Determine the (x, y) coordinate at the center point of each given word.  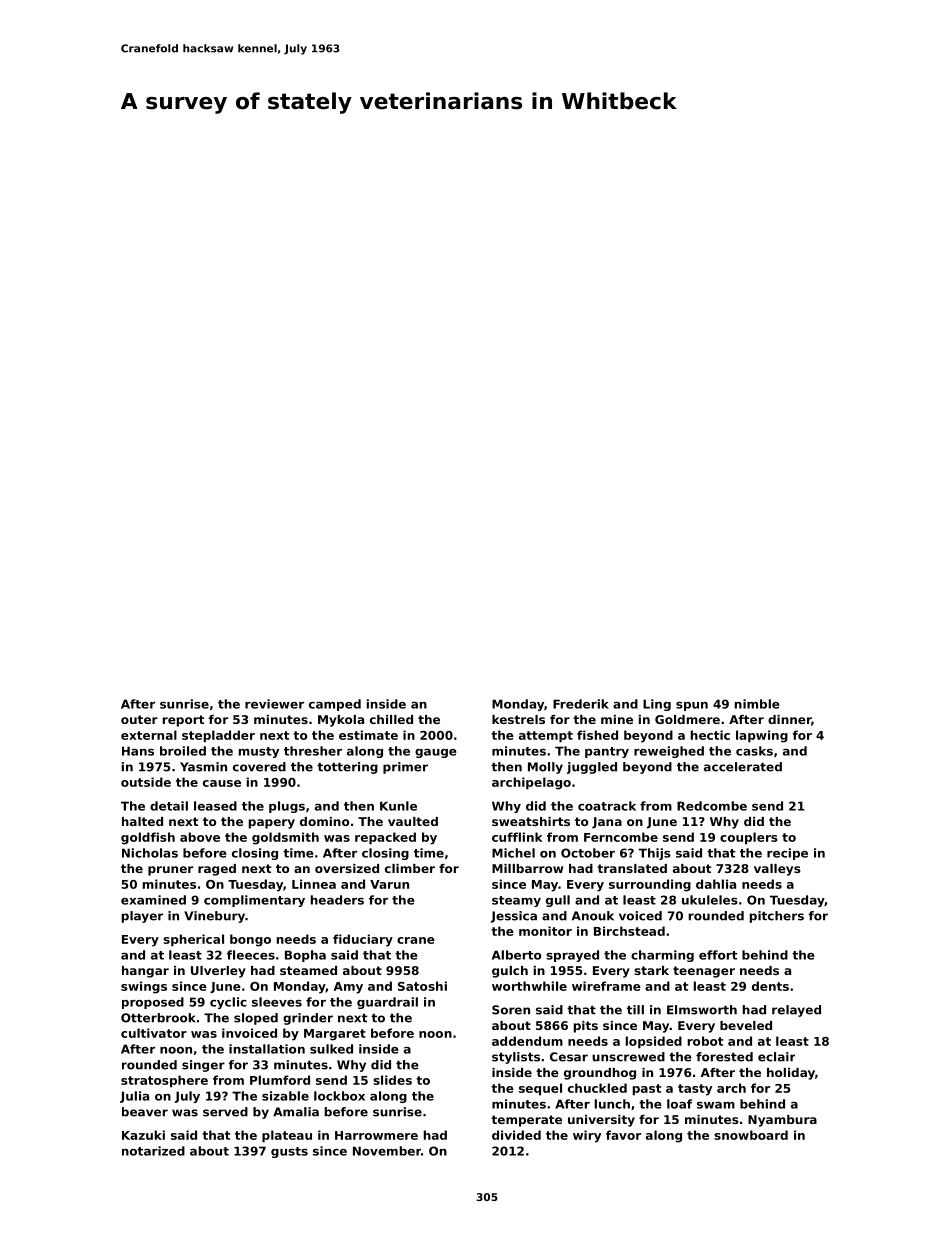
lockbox (339, 1096)
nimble (757, 704)
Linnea (314, 884)
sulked (331, 1049)
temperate (526, 1121)
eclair (776, 1057)
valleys (777, 870)
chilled (391, 719)
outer (139, 719)
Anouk (593, 916)
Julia (134, 1097)
